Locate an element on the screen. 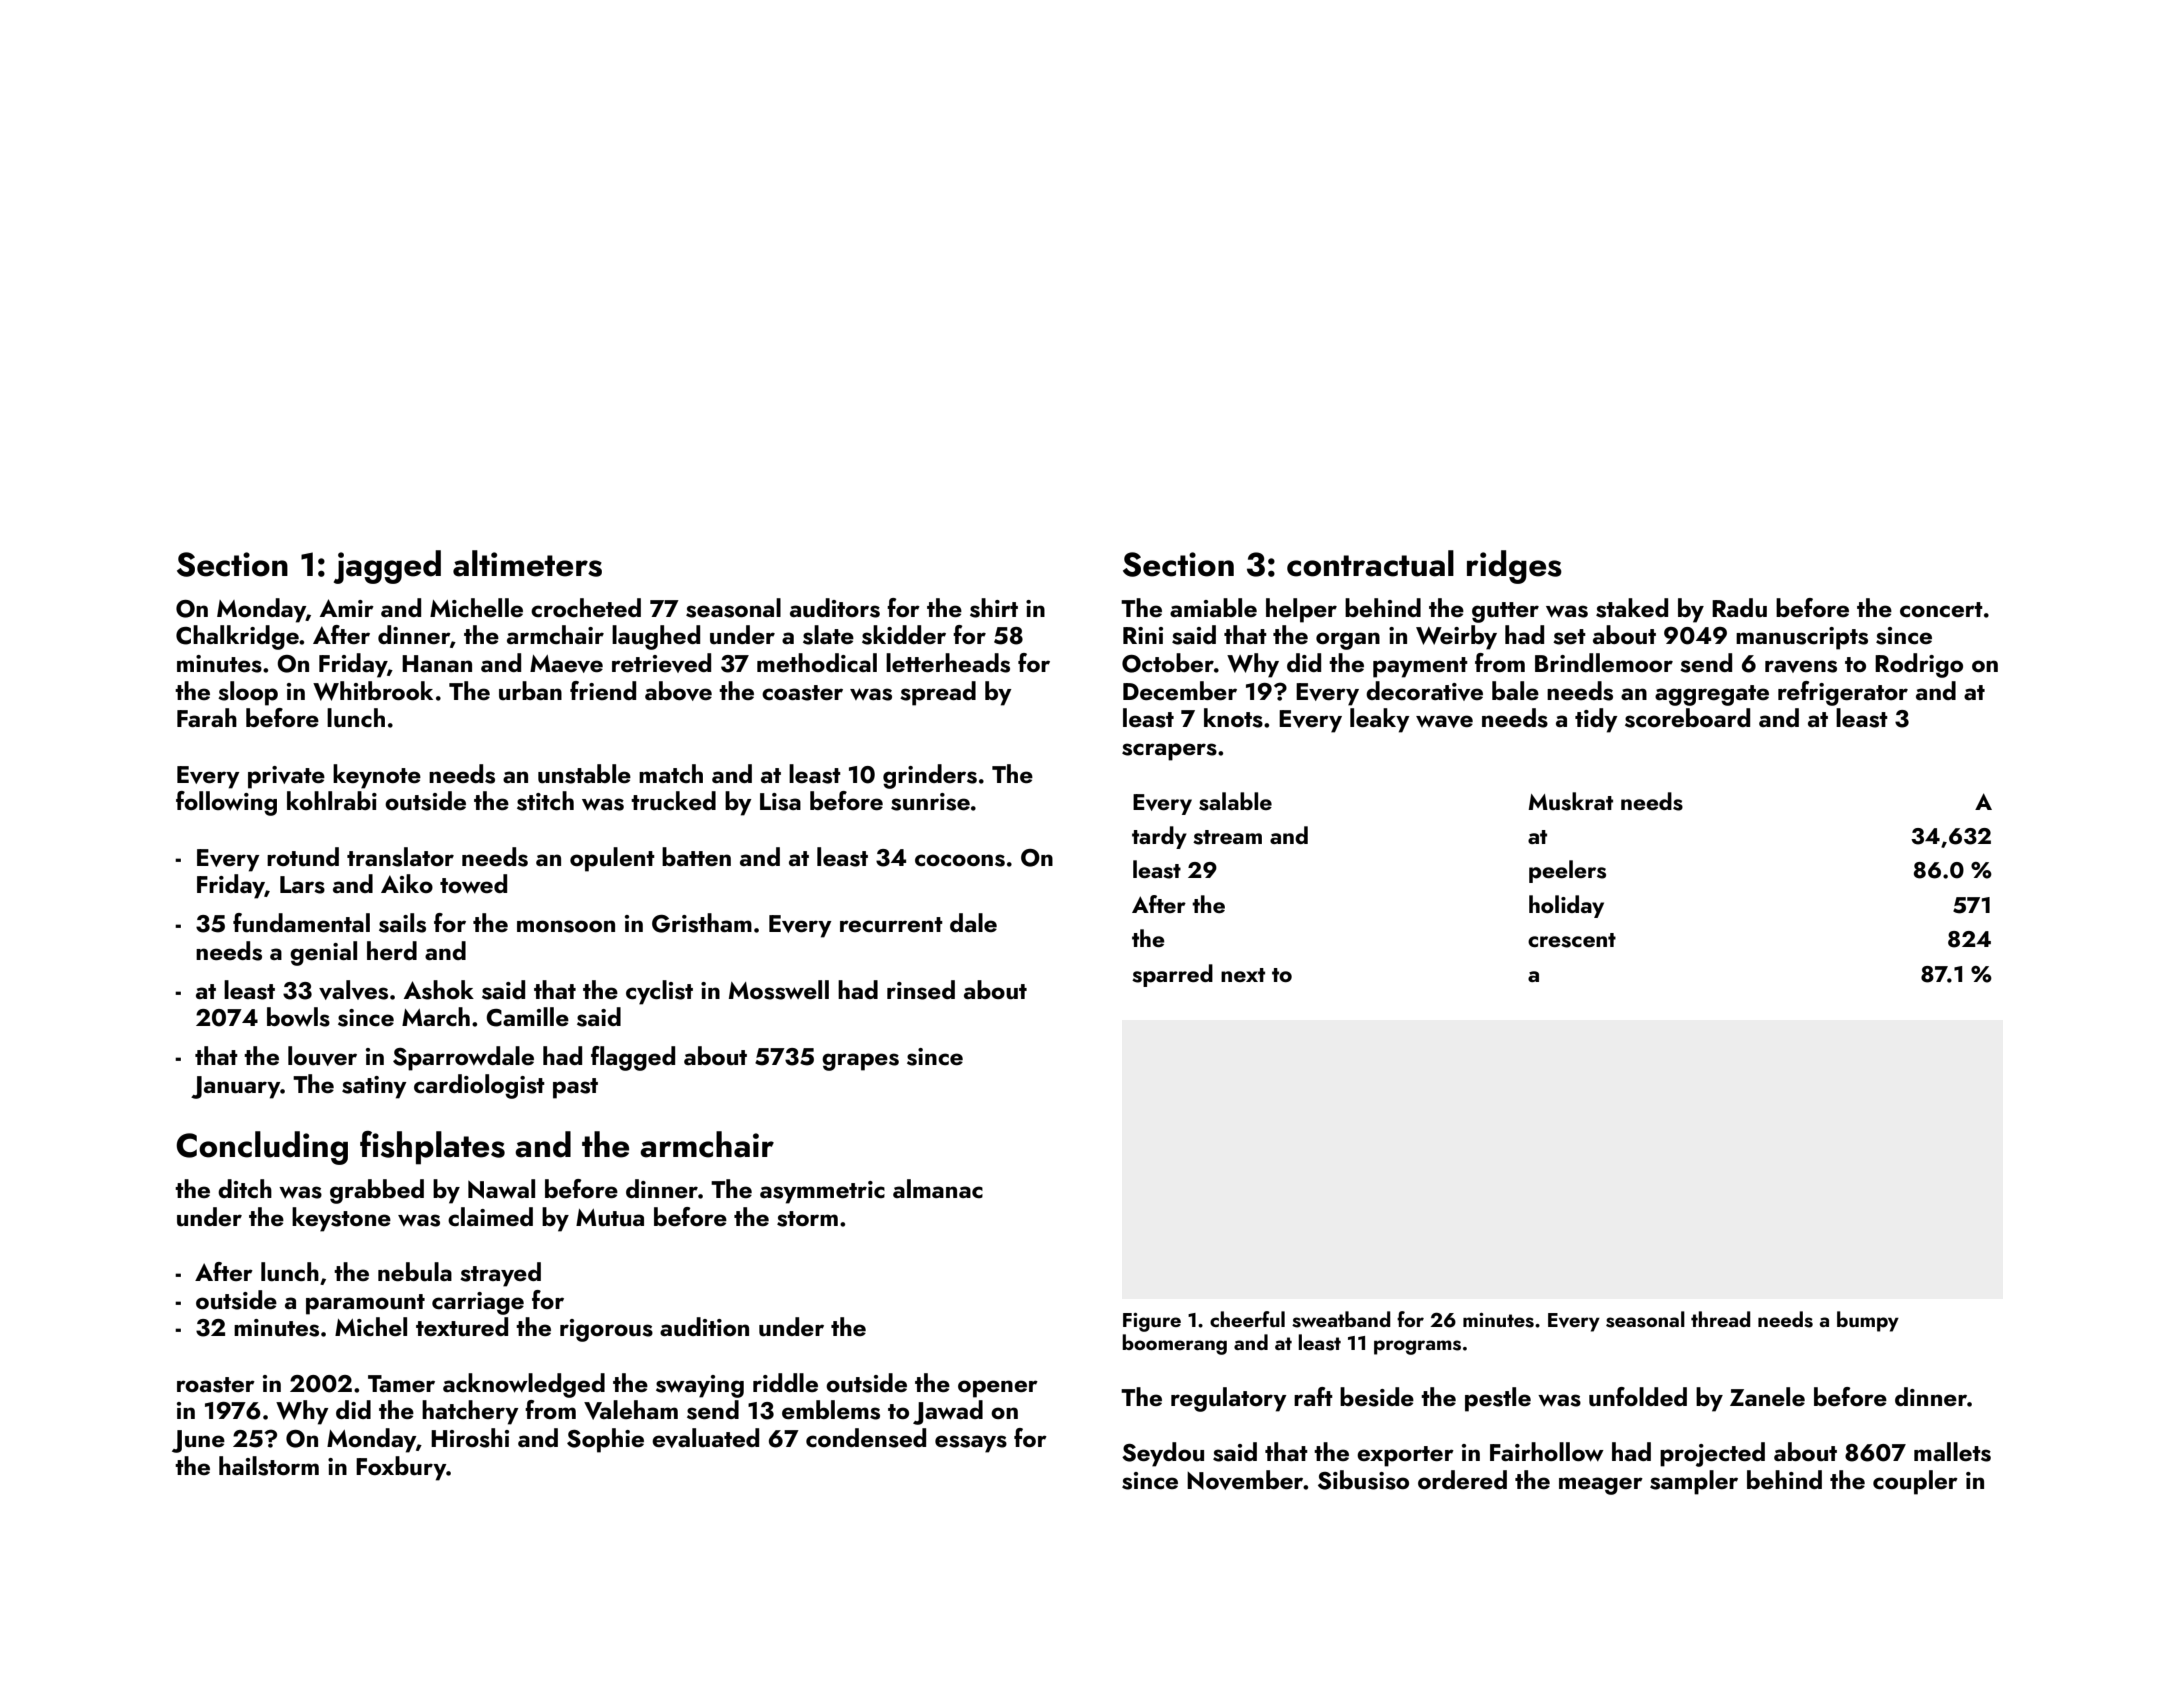 The image size is (2178, 1683). acknowledged is located at coordinates (524, 1385).
